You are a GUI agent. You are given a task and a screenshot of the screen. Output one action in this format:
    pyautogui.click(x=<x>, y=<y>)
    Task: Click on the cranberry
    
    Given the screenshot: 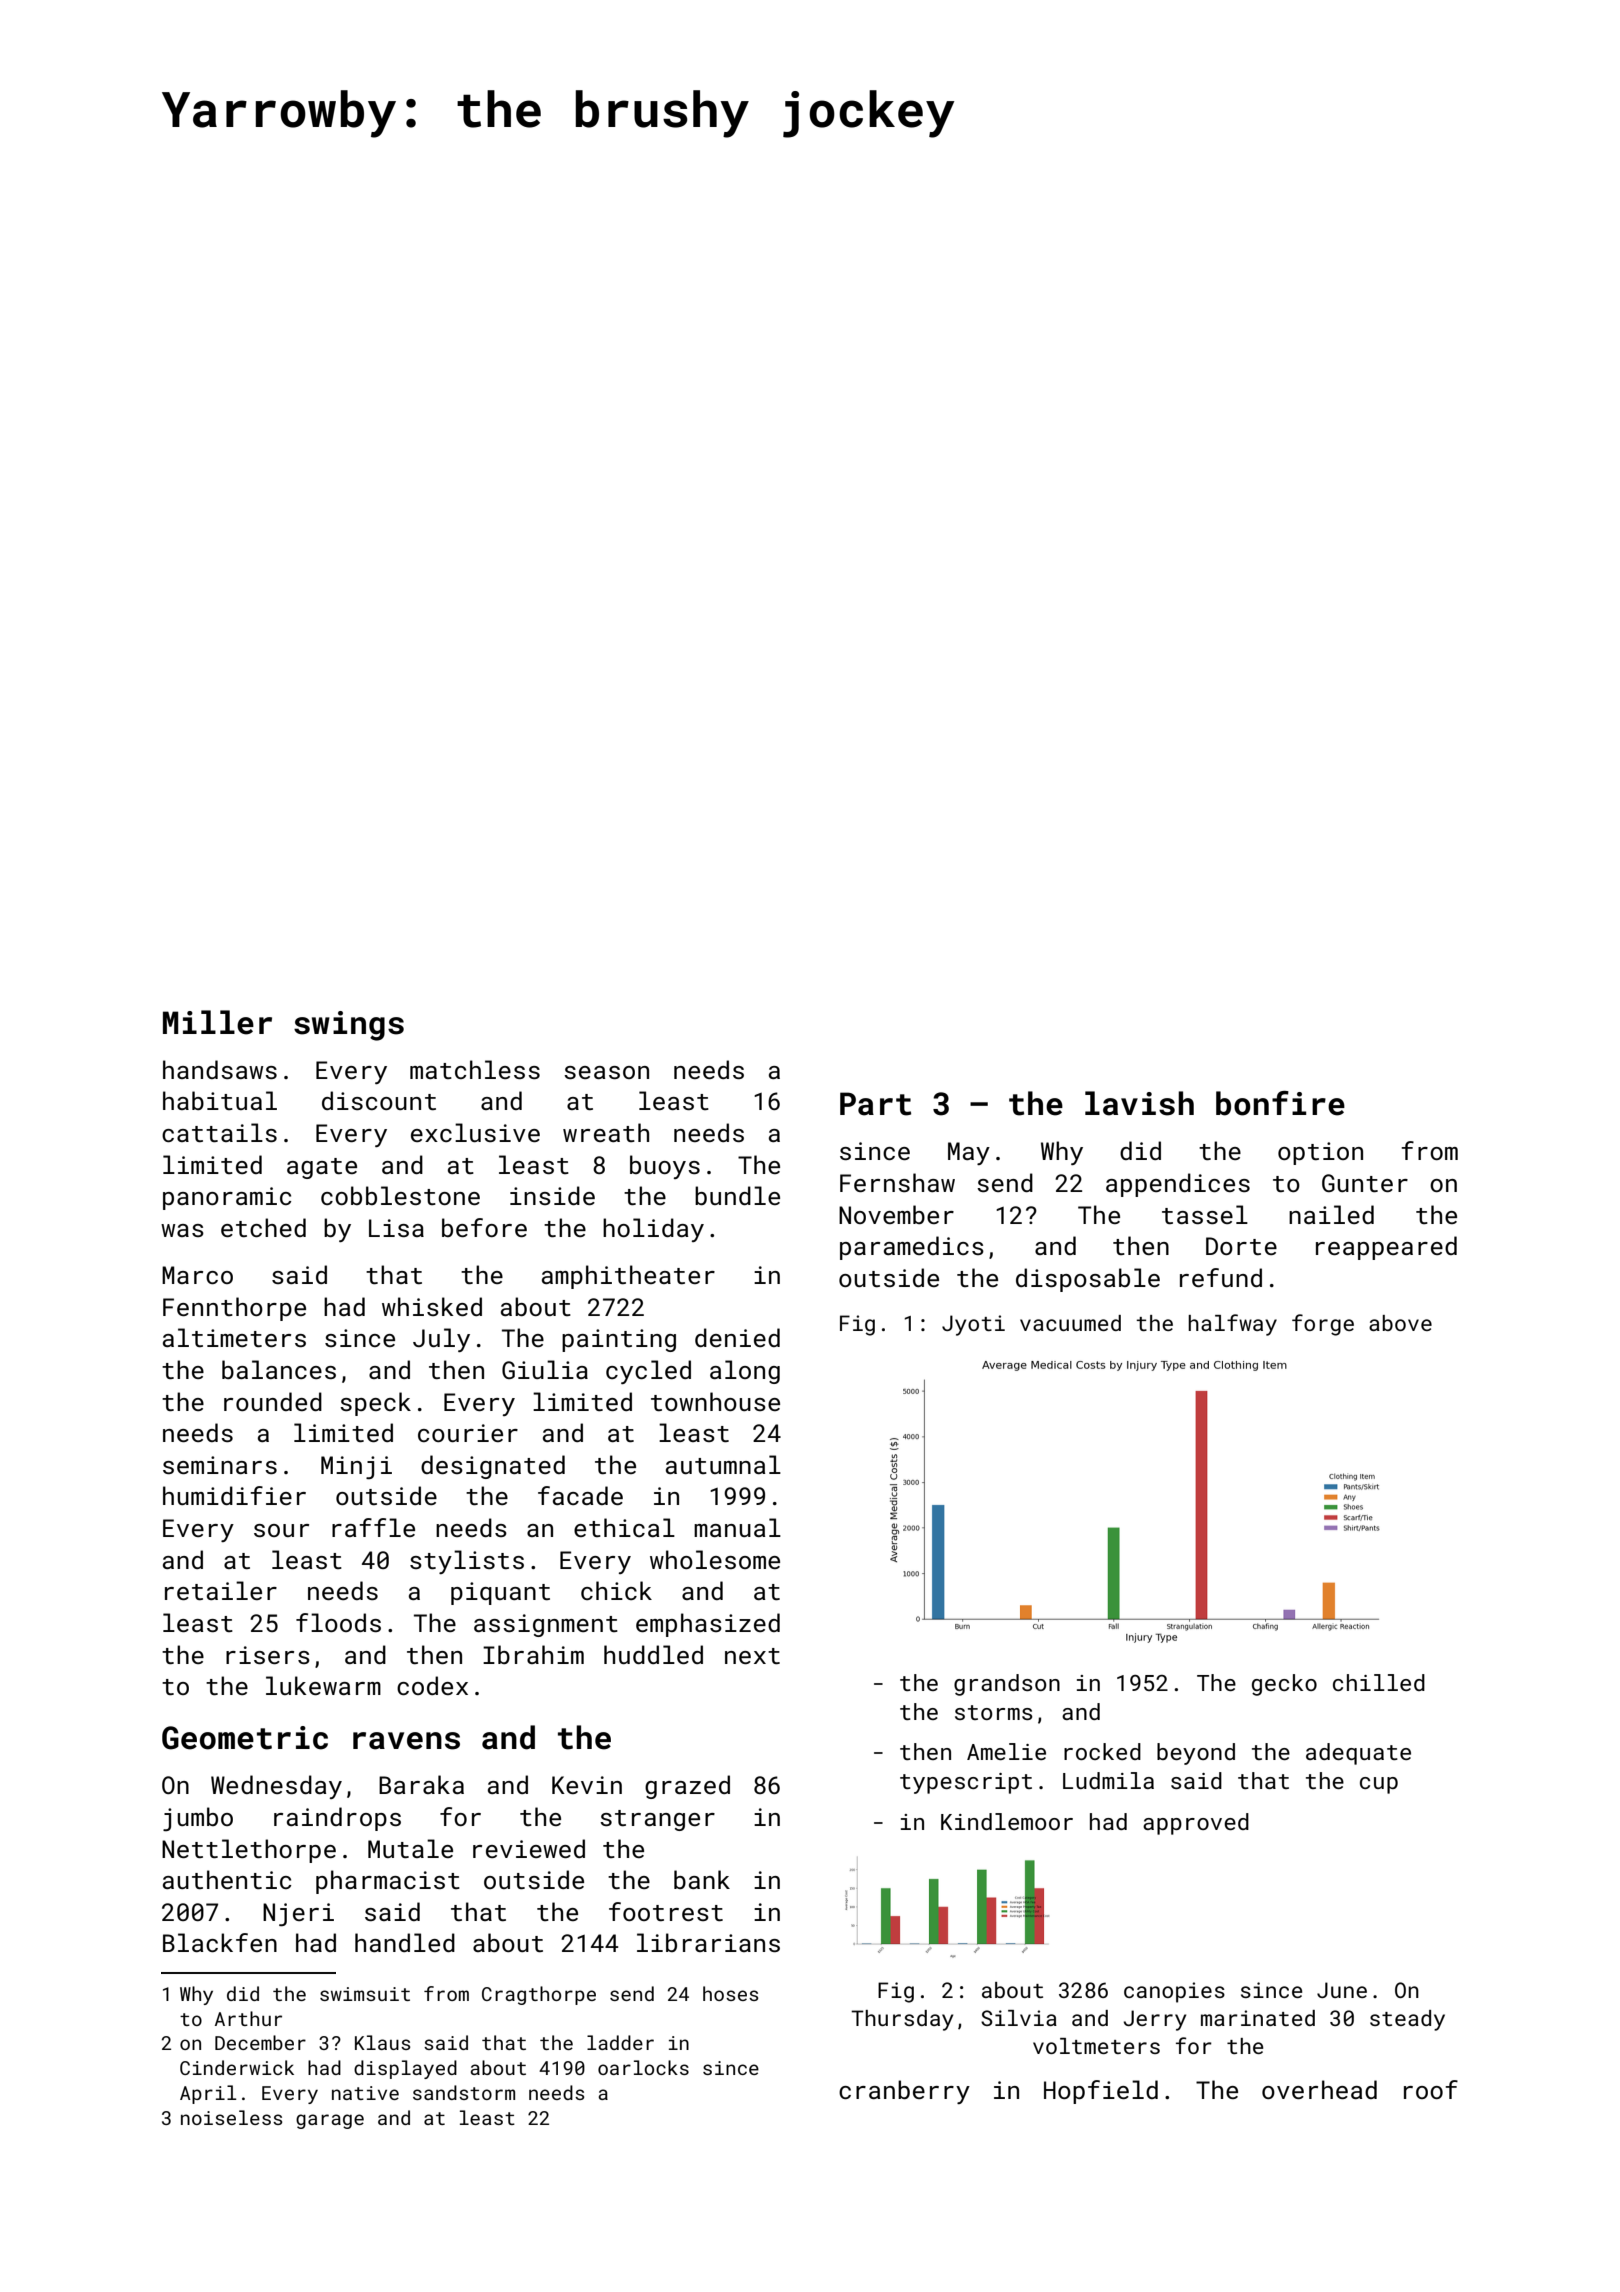 What is the action you would take?
    pyautogui.click(x=904, y=2092)
